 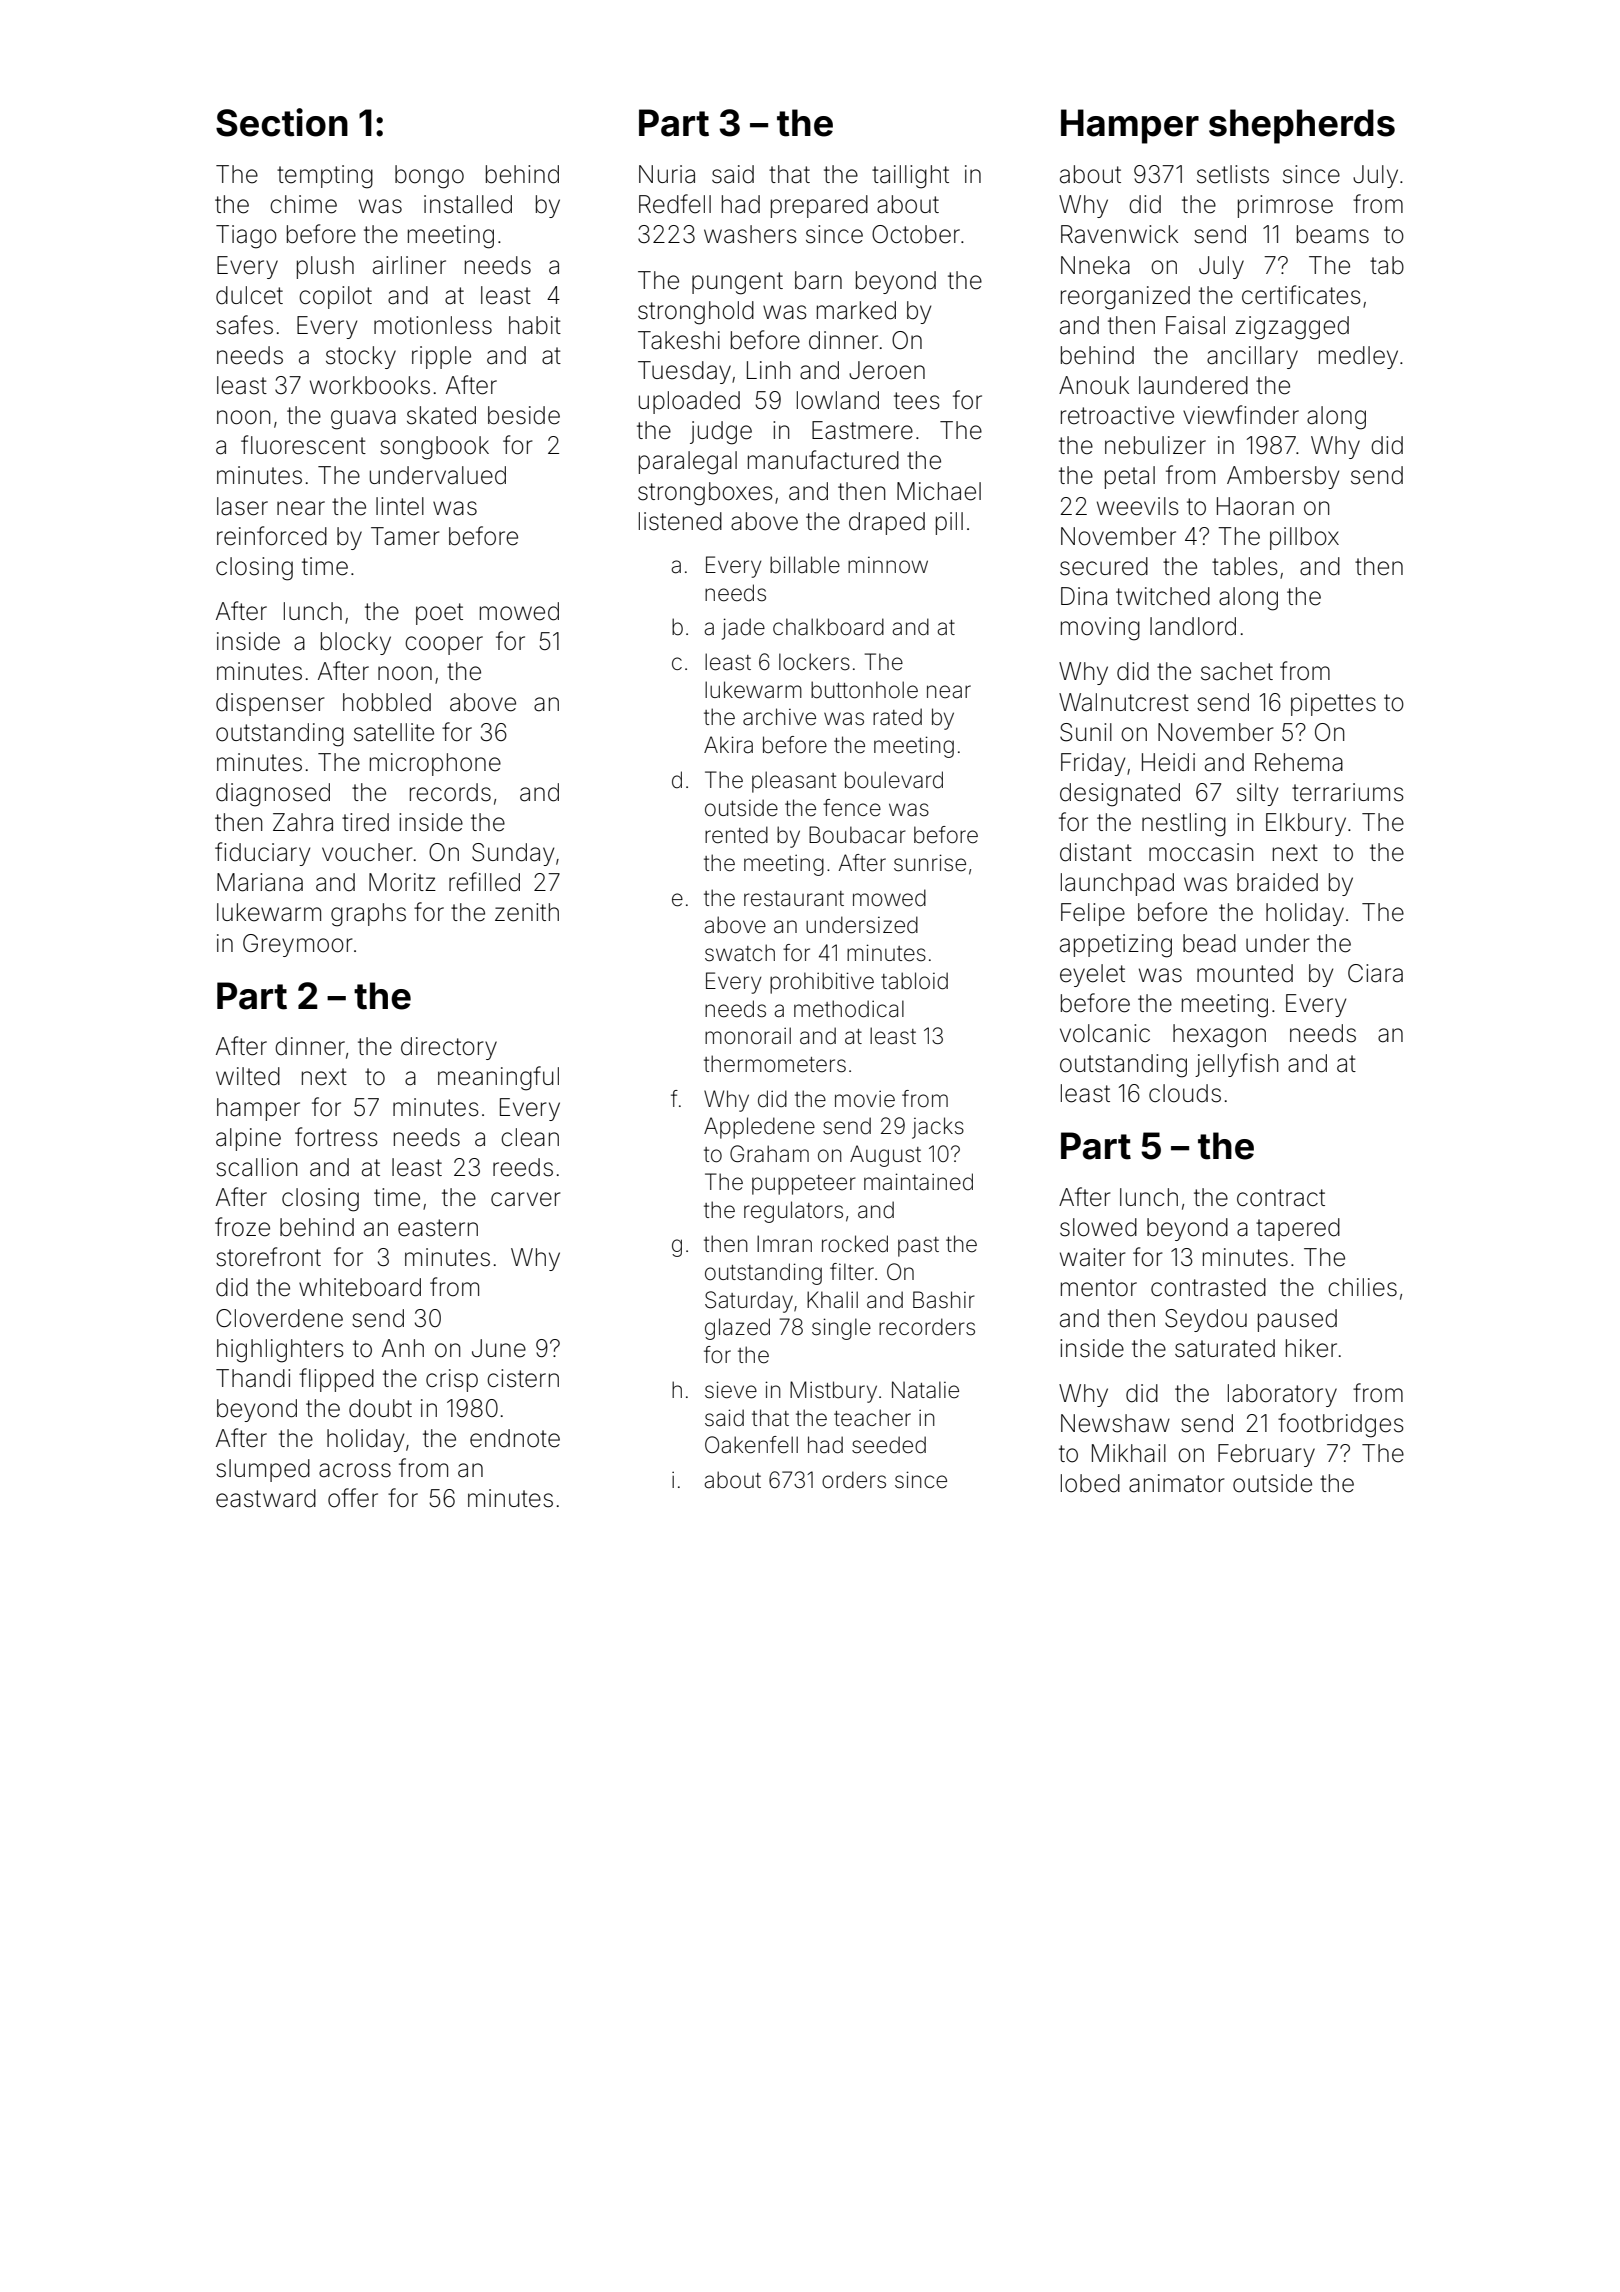 What do you see at coordinates (353, 1498) in the screenshot?
I see `offer` at bounding box center [353, 1498].
